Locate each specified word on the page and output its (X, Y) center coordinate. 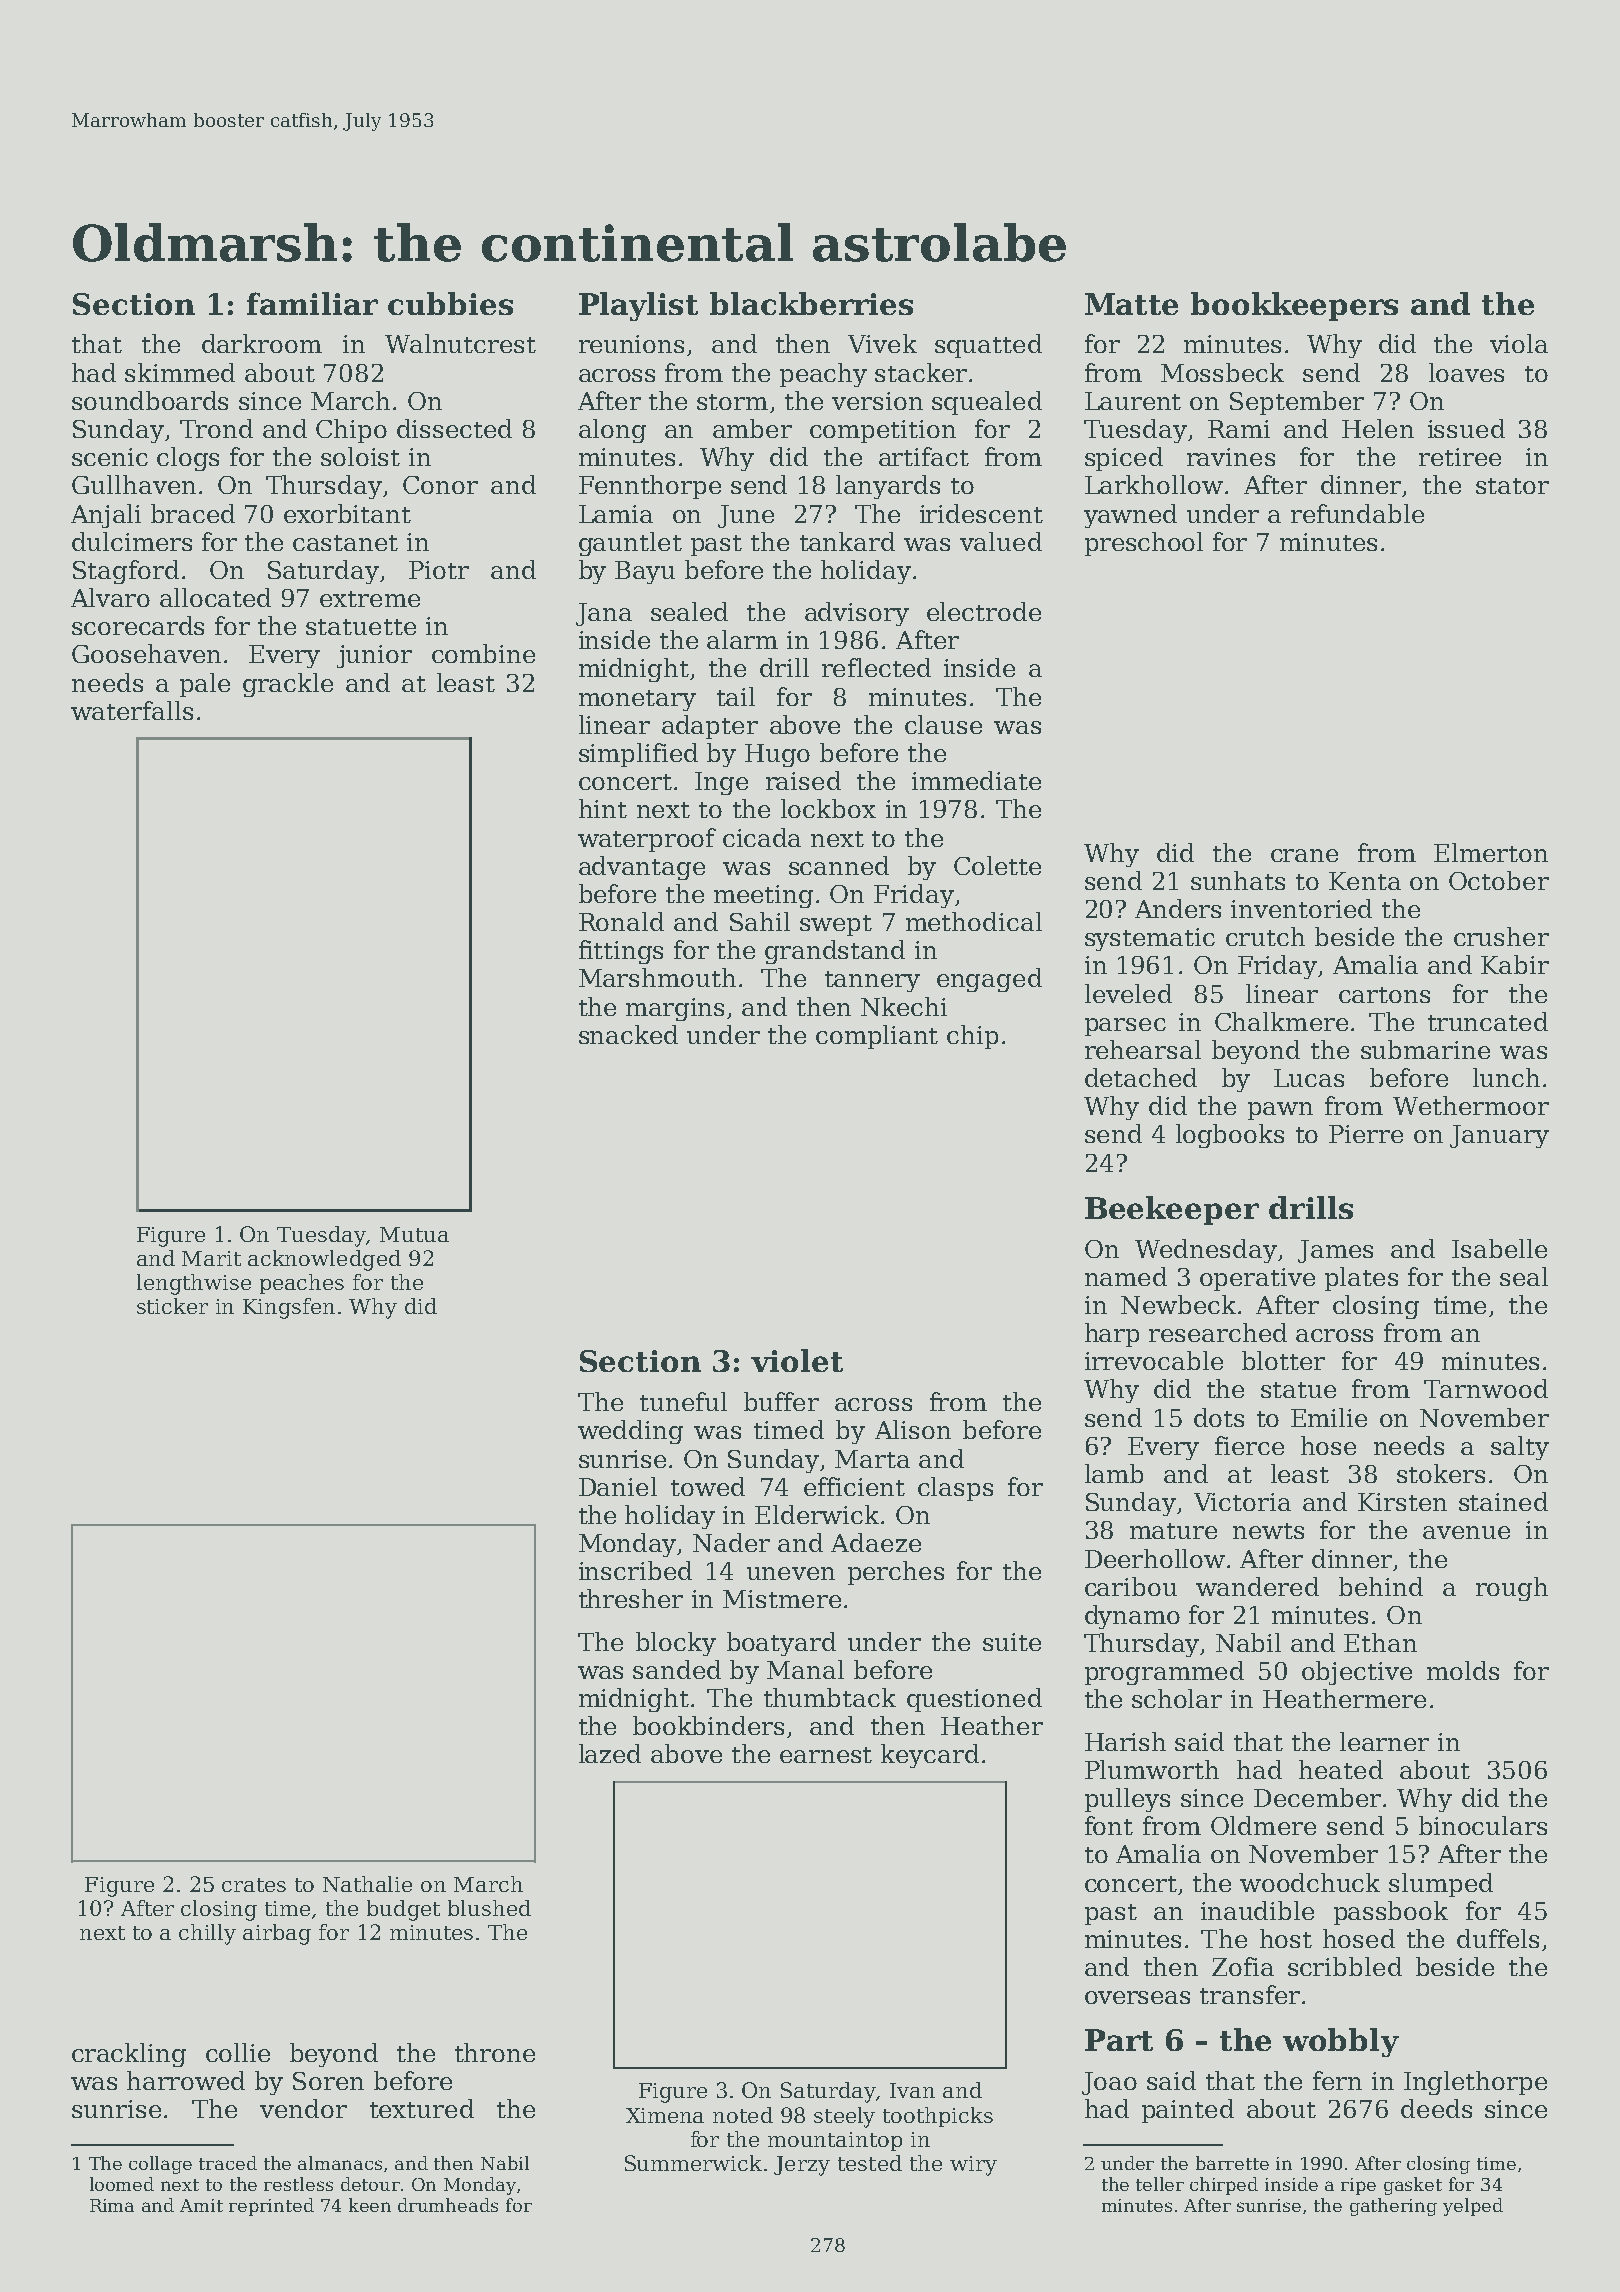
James (1335, 1251)
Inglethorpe (1475, 2083)
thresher (631, 1598)
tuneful (683, 1401)
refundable (1357, 513)
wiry (973, 2166)
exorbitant (347, 513)
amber (752, 428)
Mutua (414, 1234)
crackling (129, 2055)
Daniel (618, 1486)
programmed (1164, 1673)
